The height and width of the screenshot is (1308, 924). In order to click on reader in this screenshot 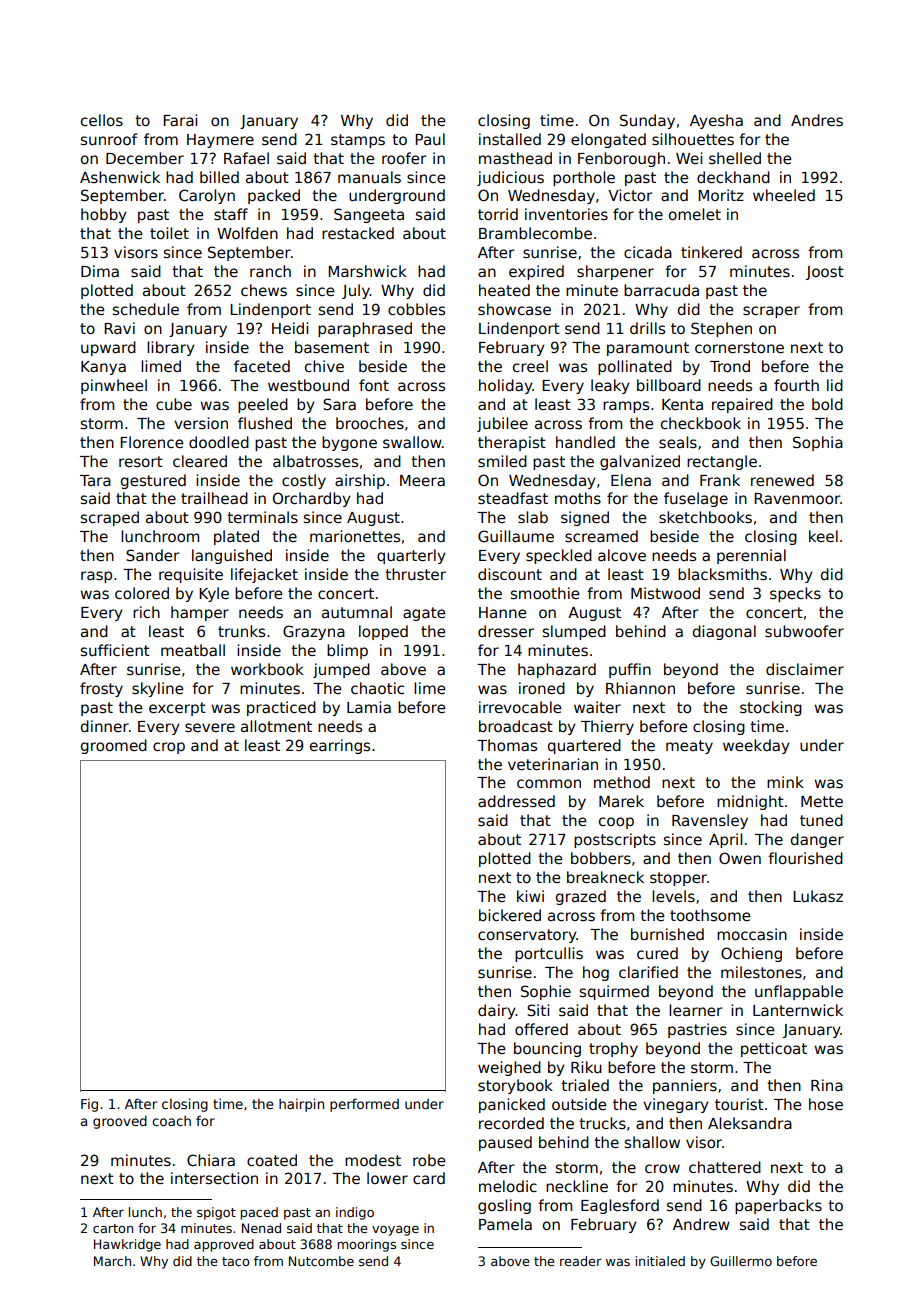, I will do `click(581, 1261)`.
